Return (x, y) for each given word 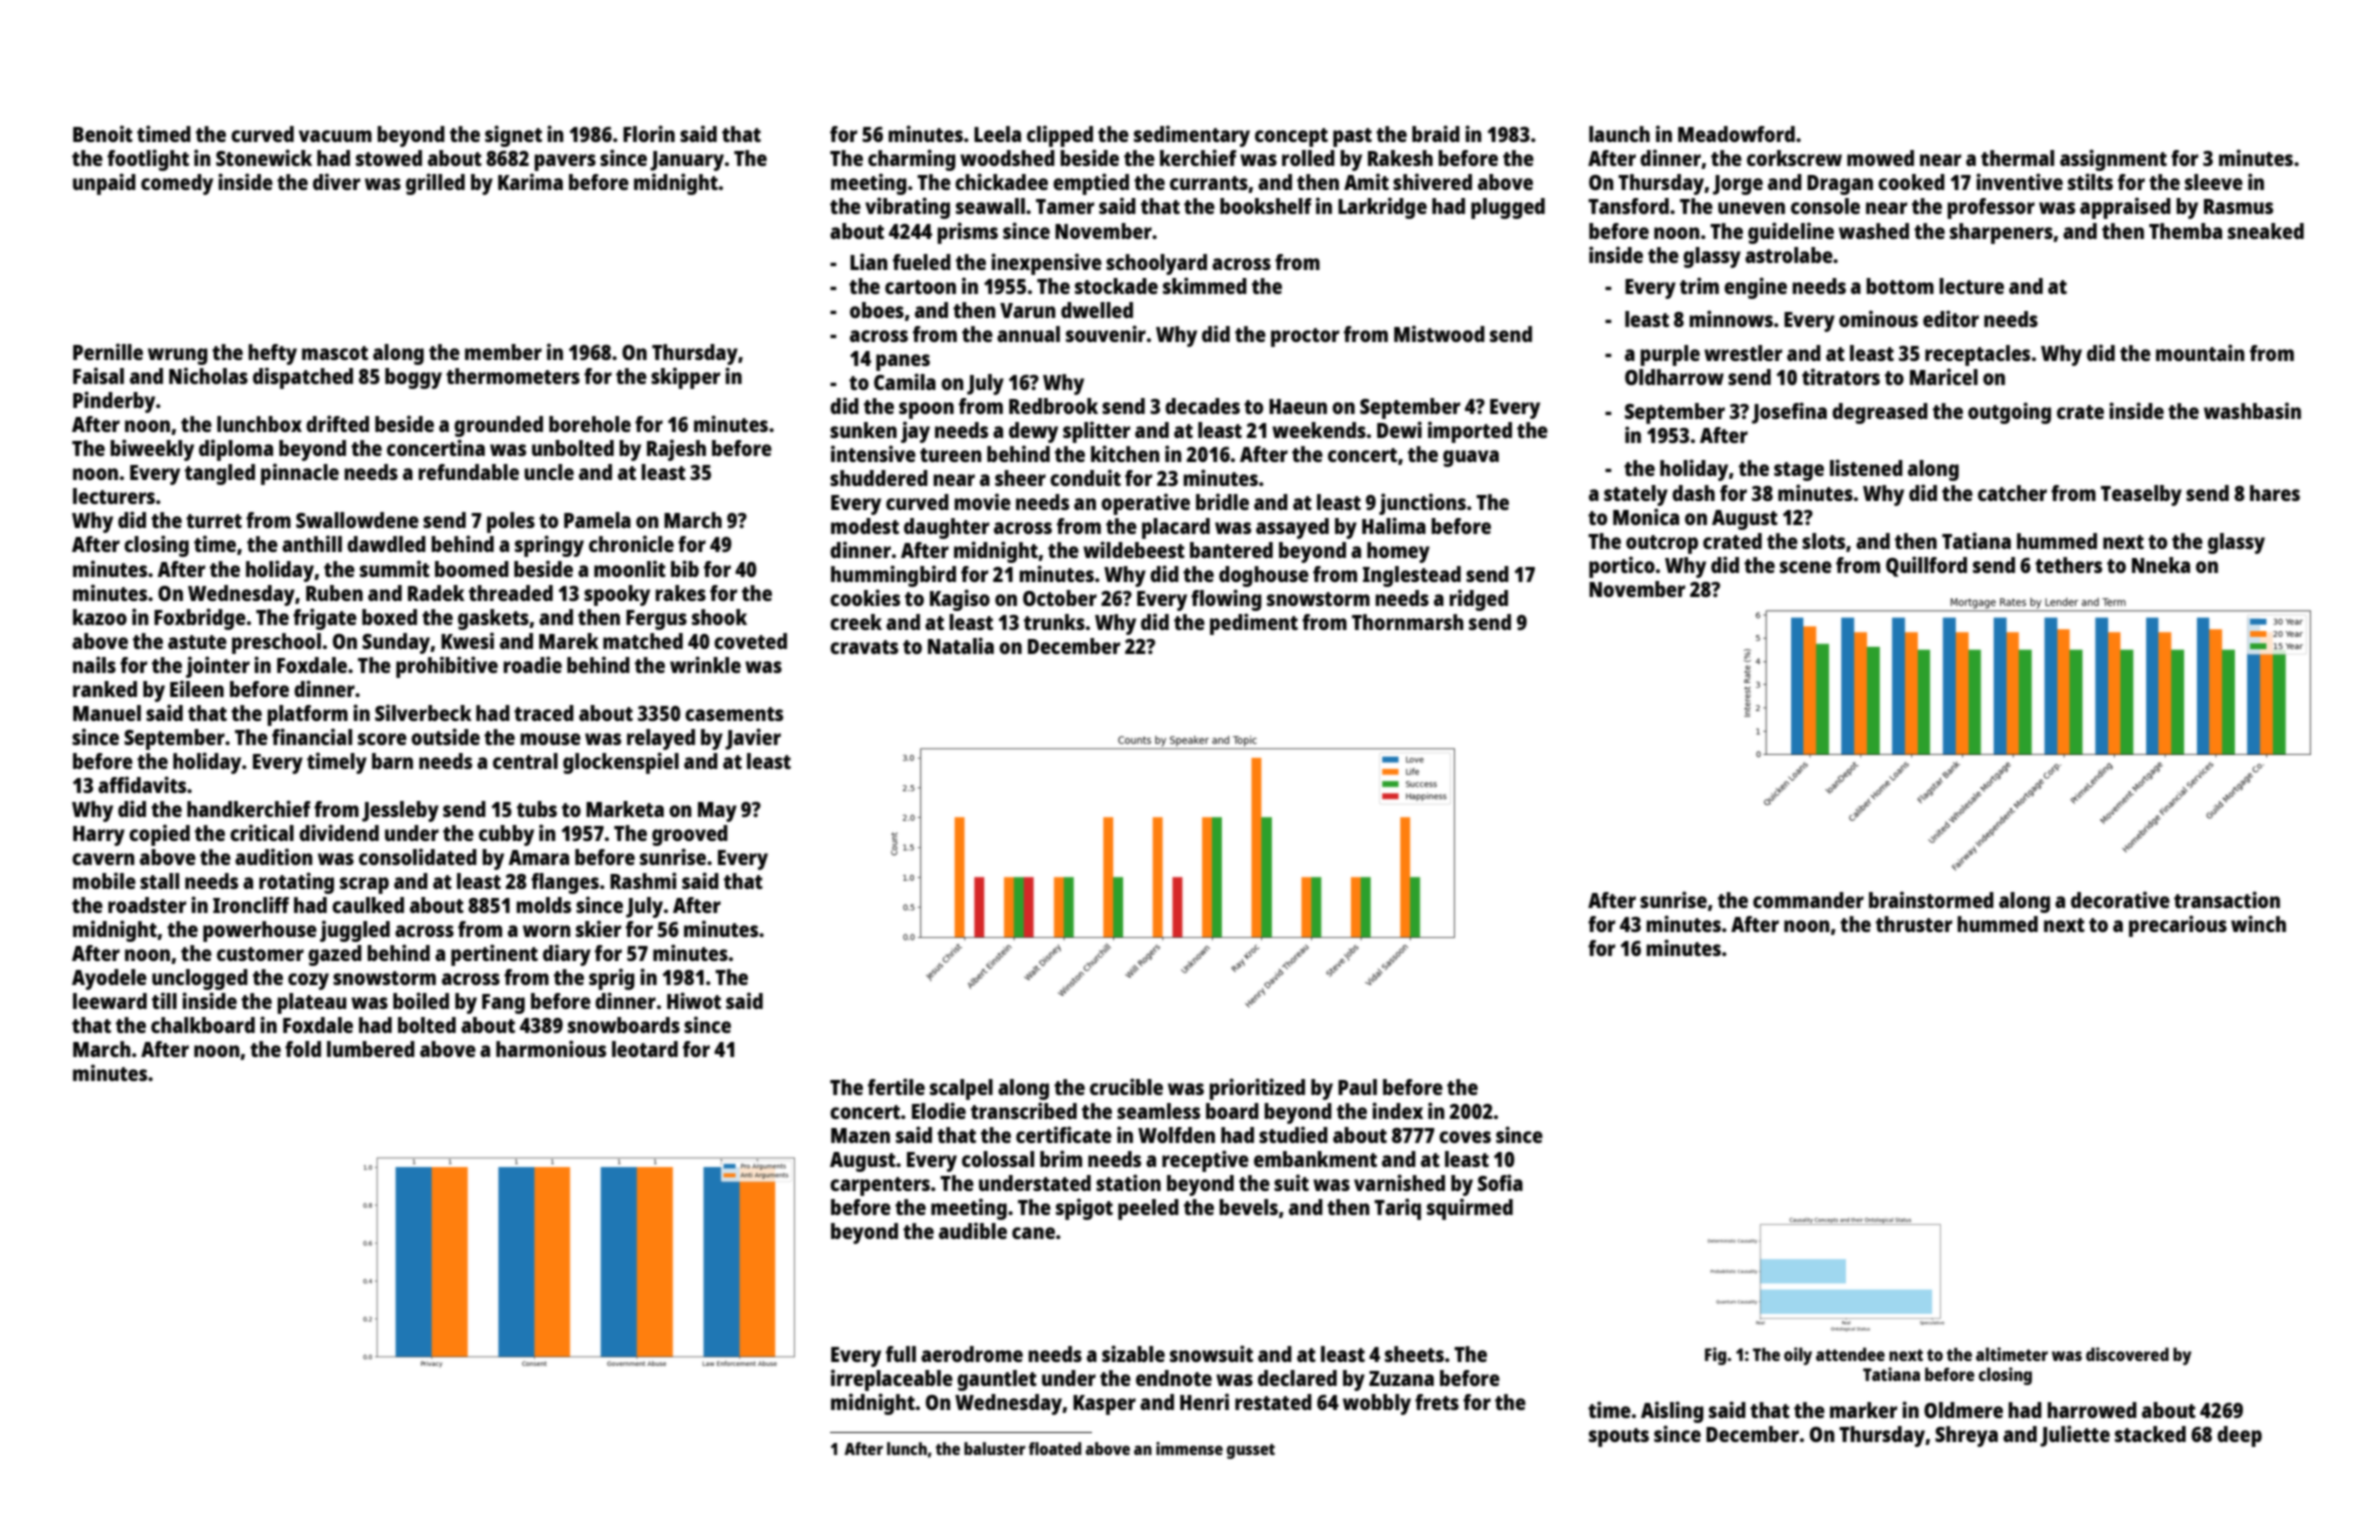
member (503, 352)
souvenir (1106, 333)
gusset (1251, 1451)
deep (2239, 1436)
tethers (2068, 565)
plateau (311, 1003)
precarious (2178, 926)
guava (1471, 458)
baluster (995, 1448)
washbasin (2252, 410)
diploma (236, 450)
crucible (1126, 1086)
